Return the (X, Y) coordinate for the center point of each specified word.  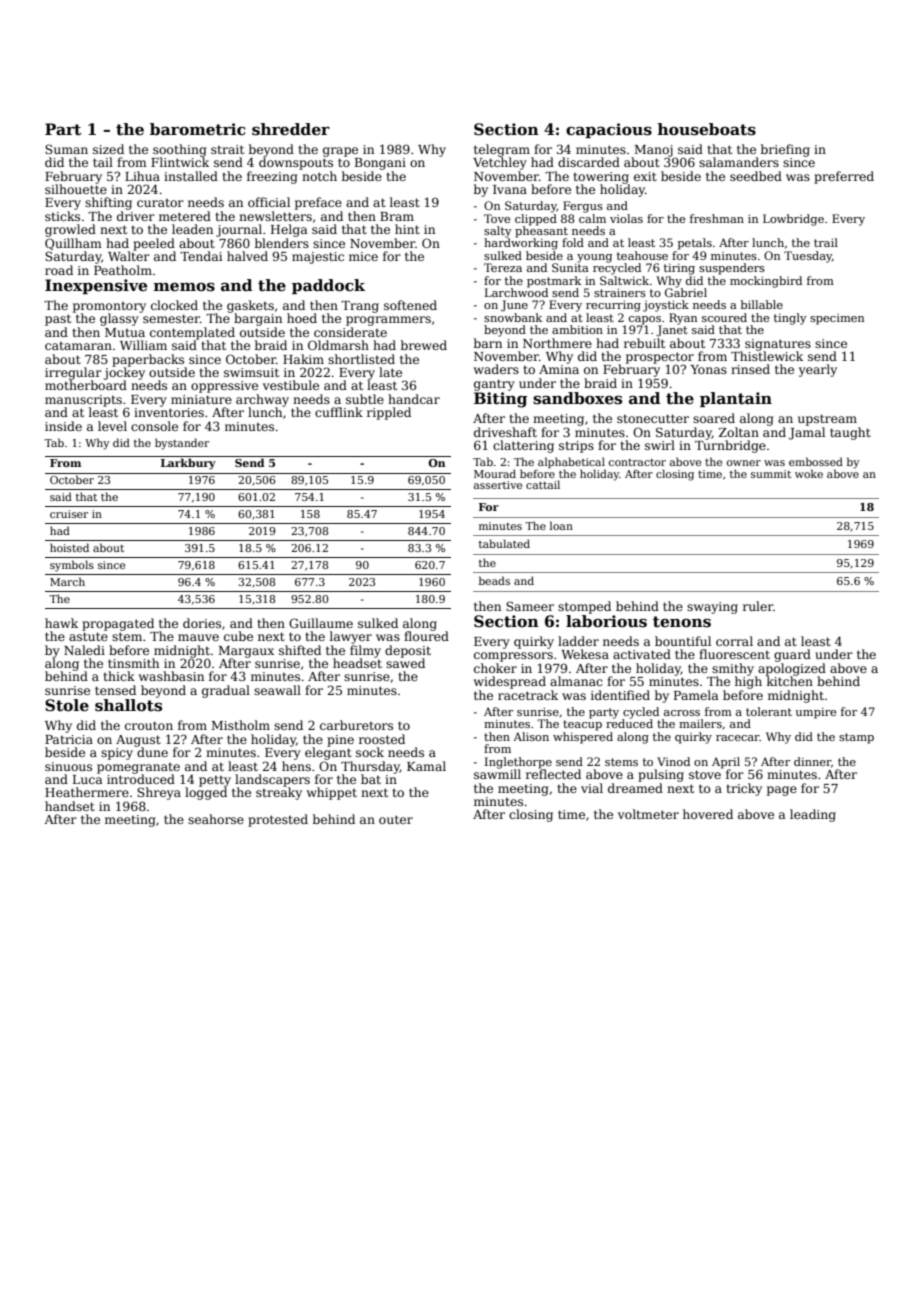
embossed (816, 461)
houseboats (707, 129)
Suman (66, 149)
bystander (182, 444)
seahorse (216, 819)
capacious (609, 130)
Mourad (495, 473)
